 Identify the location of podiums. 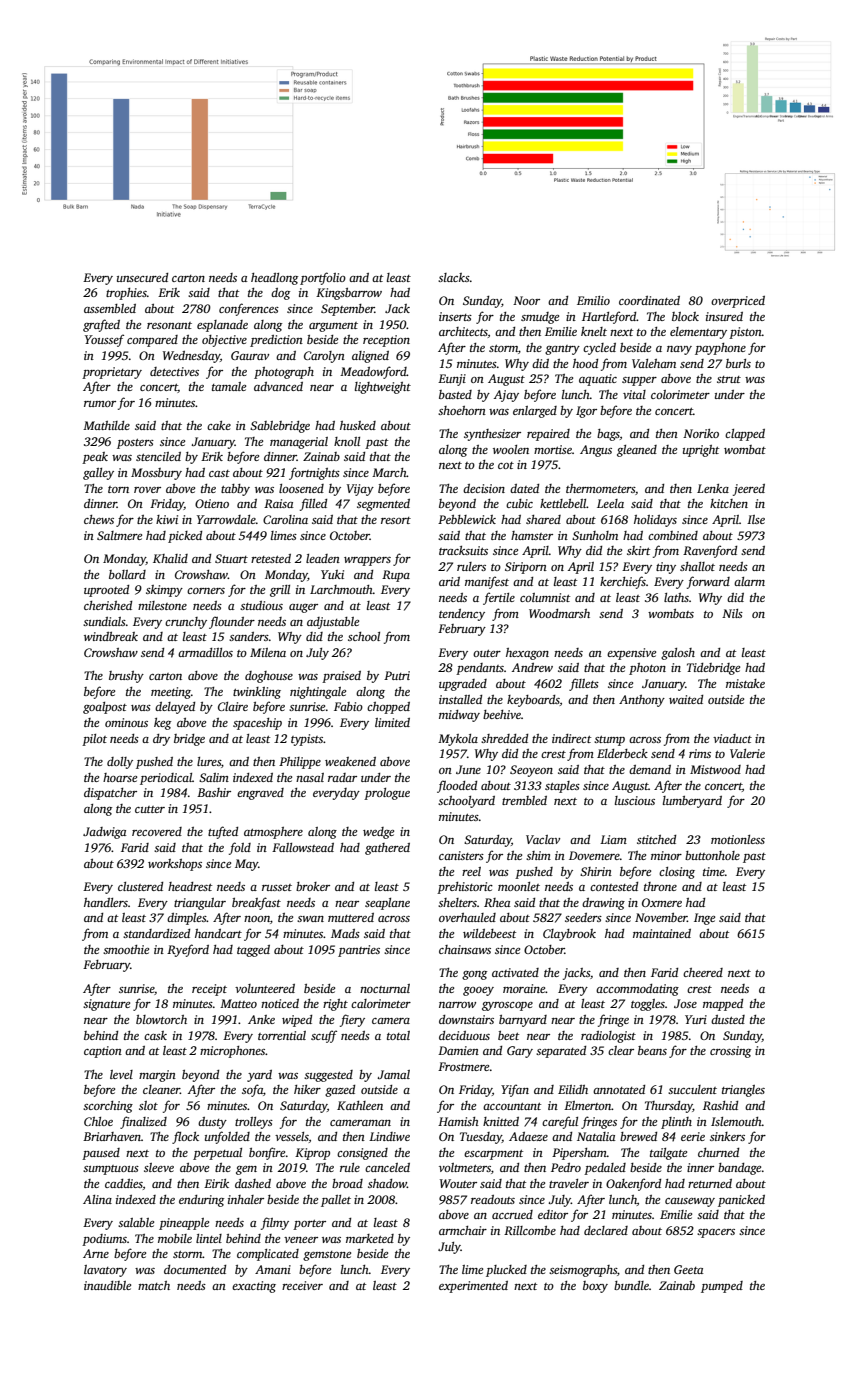
(104, 1240).
